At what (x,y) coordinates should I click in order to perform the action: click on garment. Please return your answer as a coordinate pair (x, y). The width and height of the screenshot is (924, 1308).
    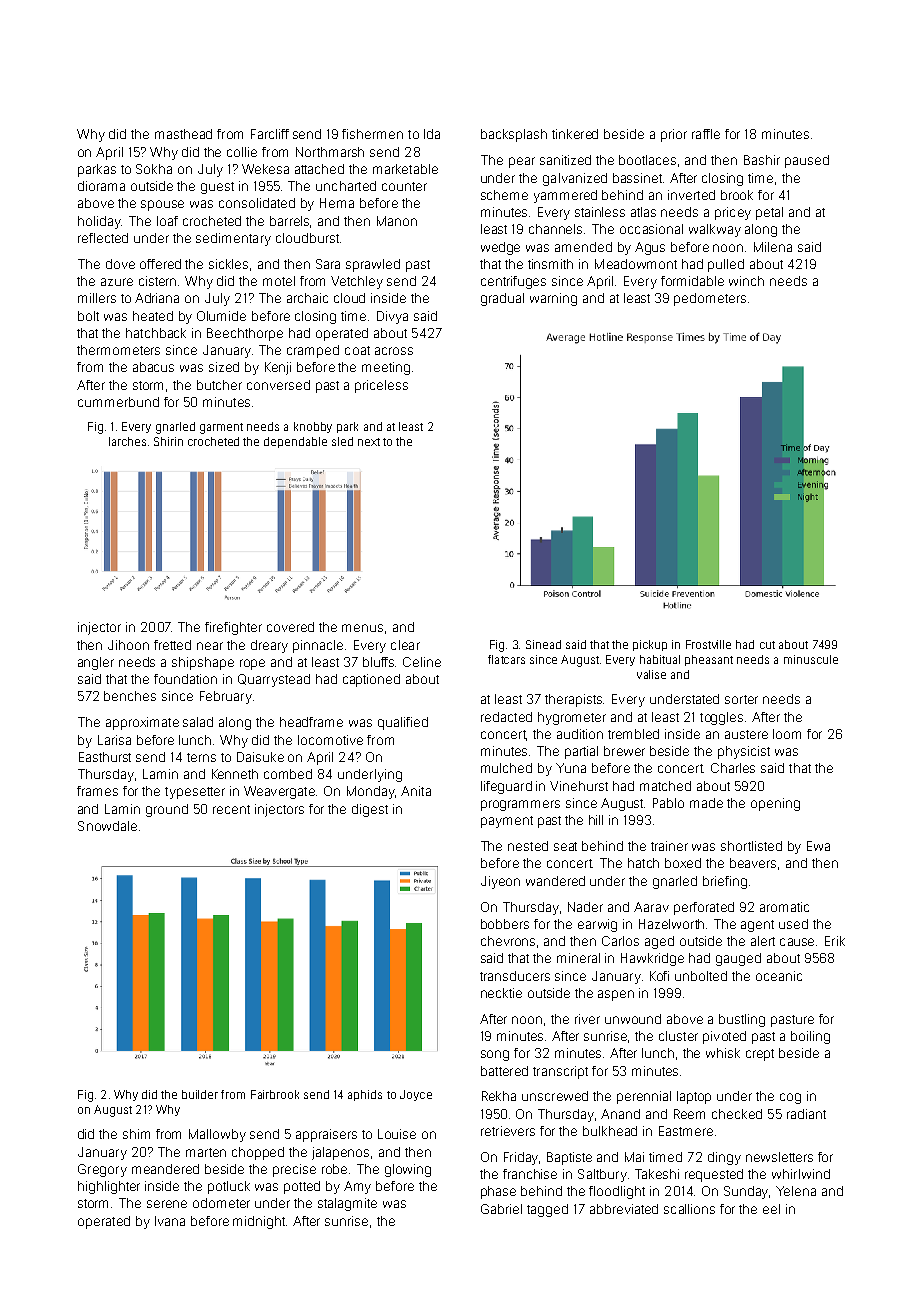
    Looking at the image, I should click on (221, 428).
